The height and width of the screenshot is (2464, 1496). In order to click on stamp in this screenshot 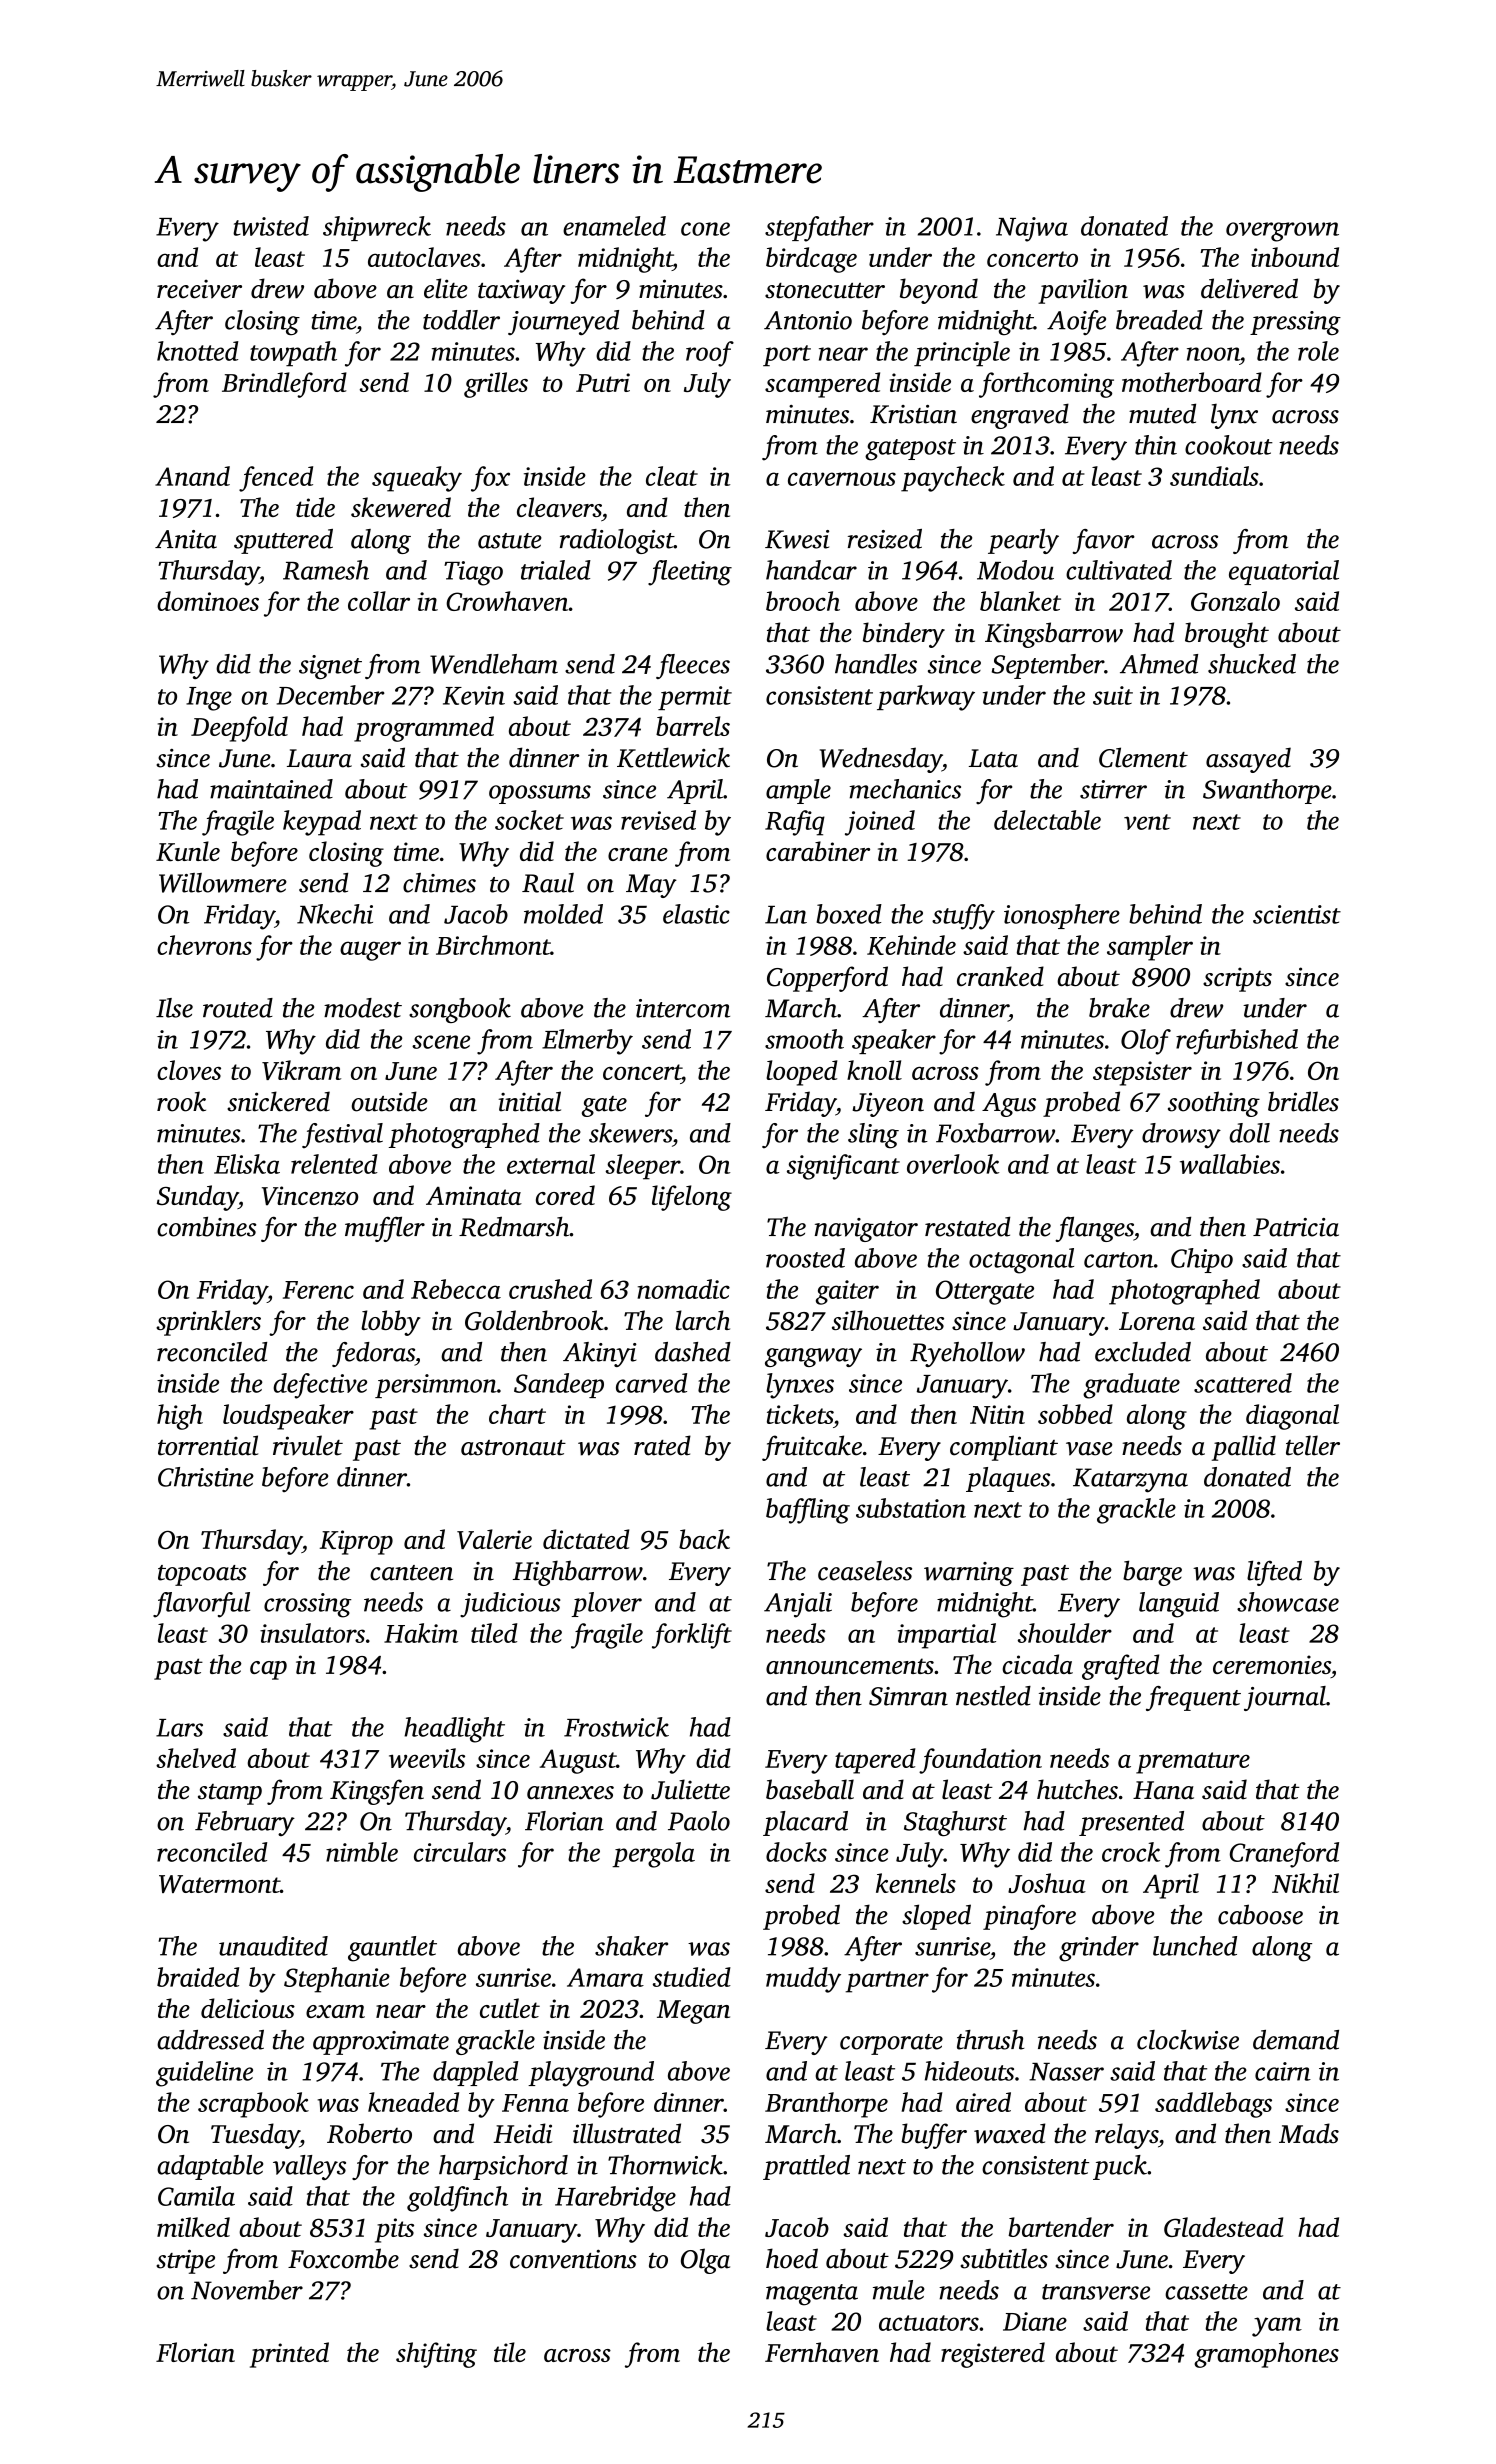, I will do `click(230, 1794)`.
